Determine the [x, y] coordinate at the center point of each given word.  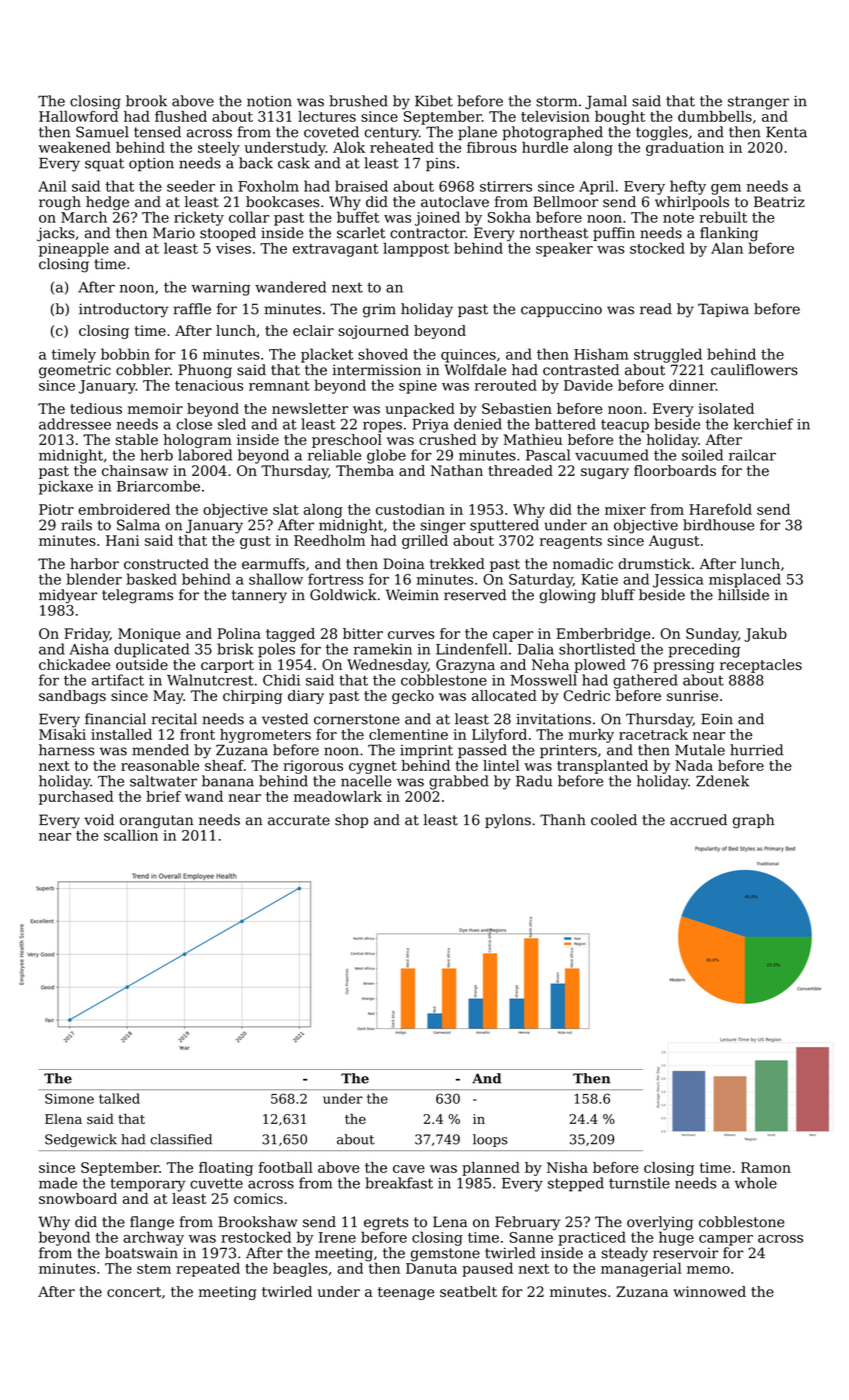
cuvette [216, 1183]
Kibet [434, 101]
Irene [337, 1237]
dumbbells [715, 116]
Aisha [89, 649]
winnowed [709, 1291]
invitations [553, 719]
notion [269, 101]
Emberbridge [603, 635]
